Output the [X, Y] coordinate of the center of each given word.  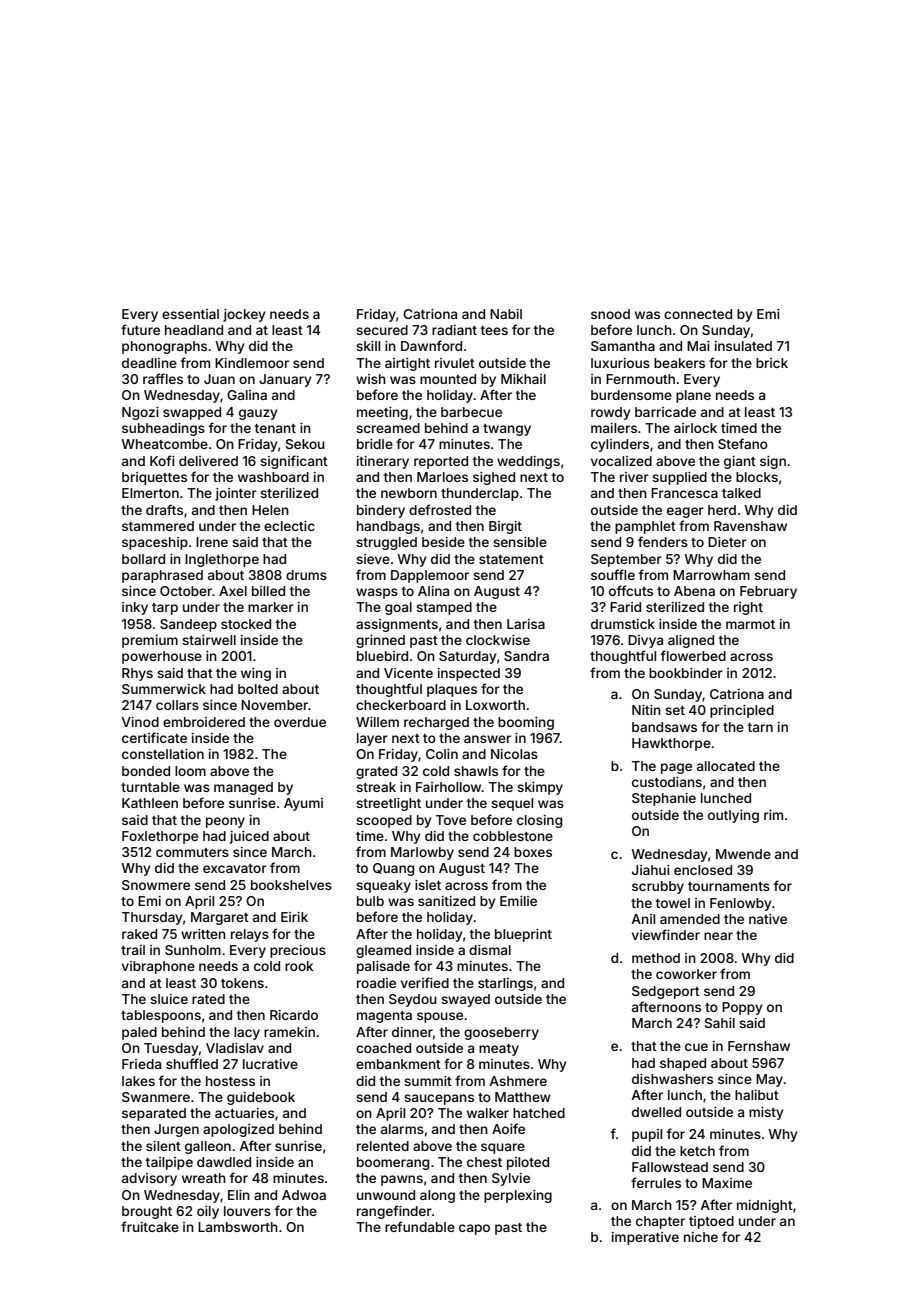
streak [376, 787]
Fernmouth [640, 379]
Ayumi [303, 804]
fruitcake [150, 1226]
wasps [377, 593]
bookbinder [686, 673]
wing [256, 674]
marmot [750, 624]
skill [368, 346]
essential [190, 314]
